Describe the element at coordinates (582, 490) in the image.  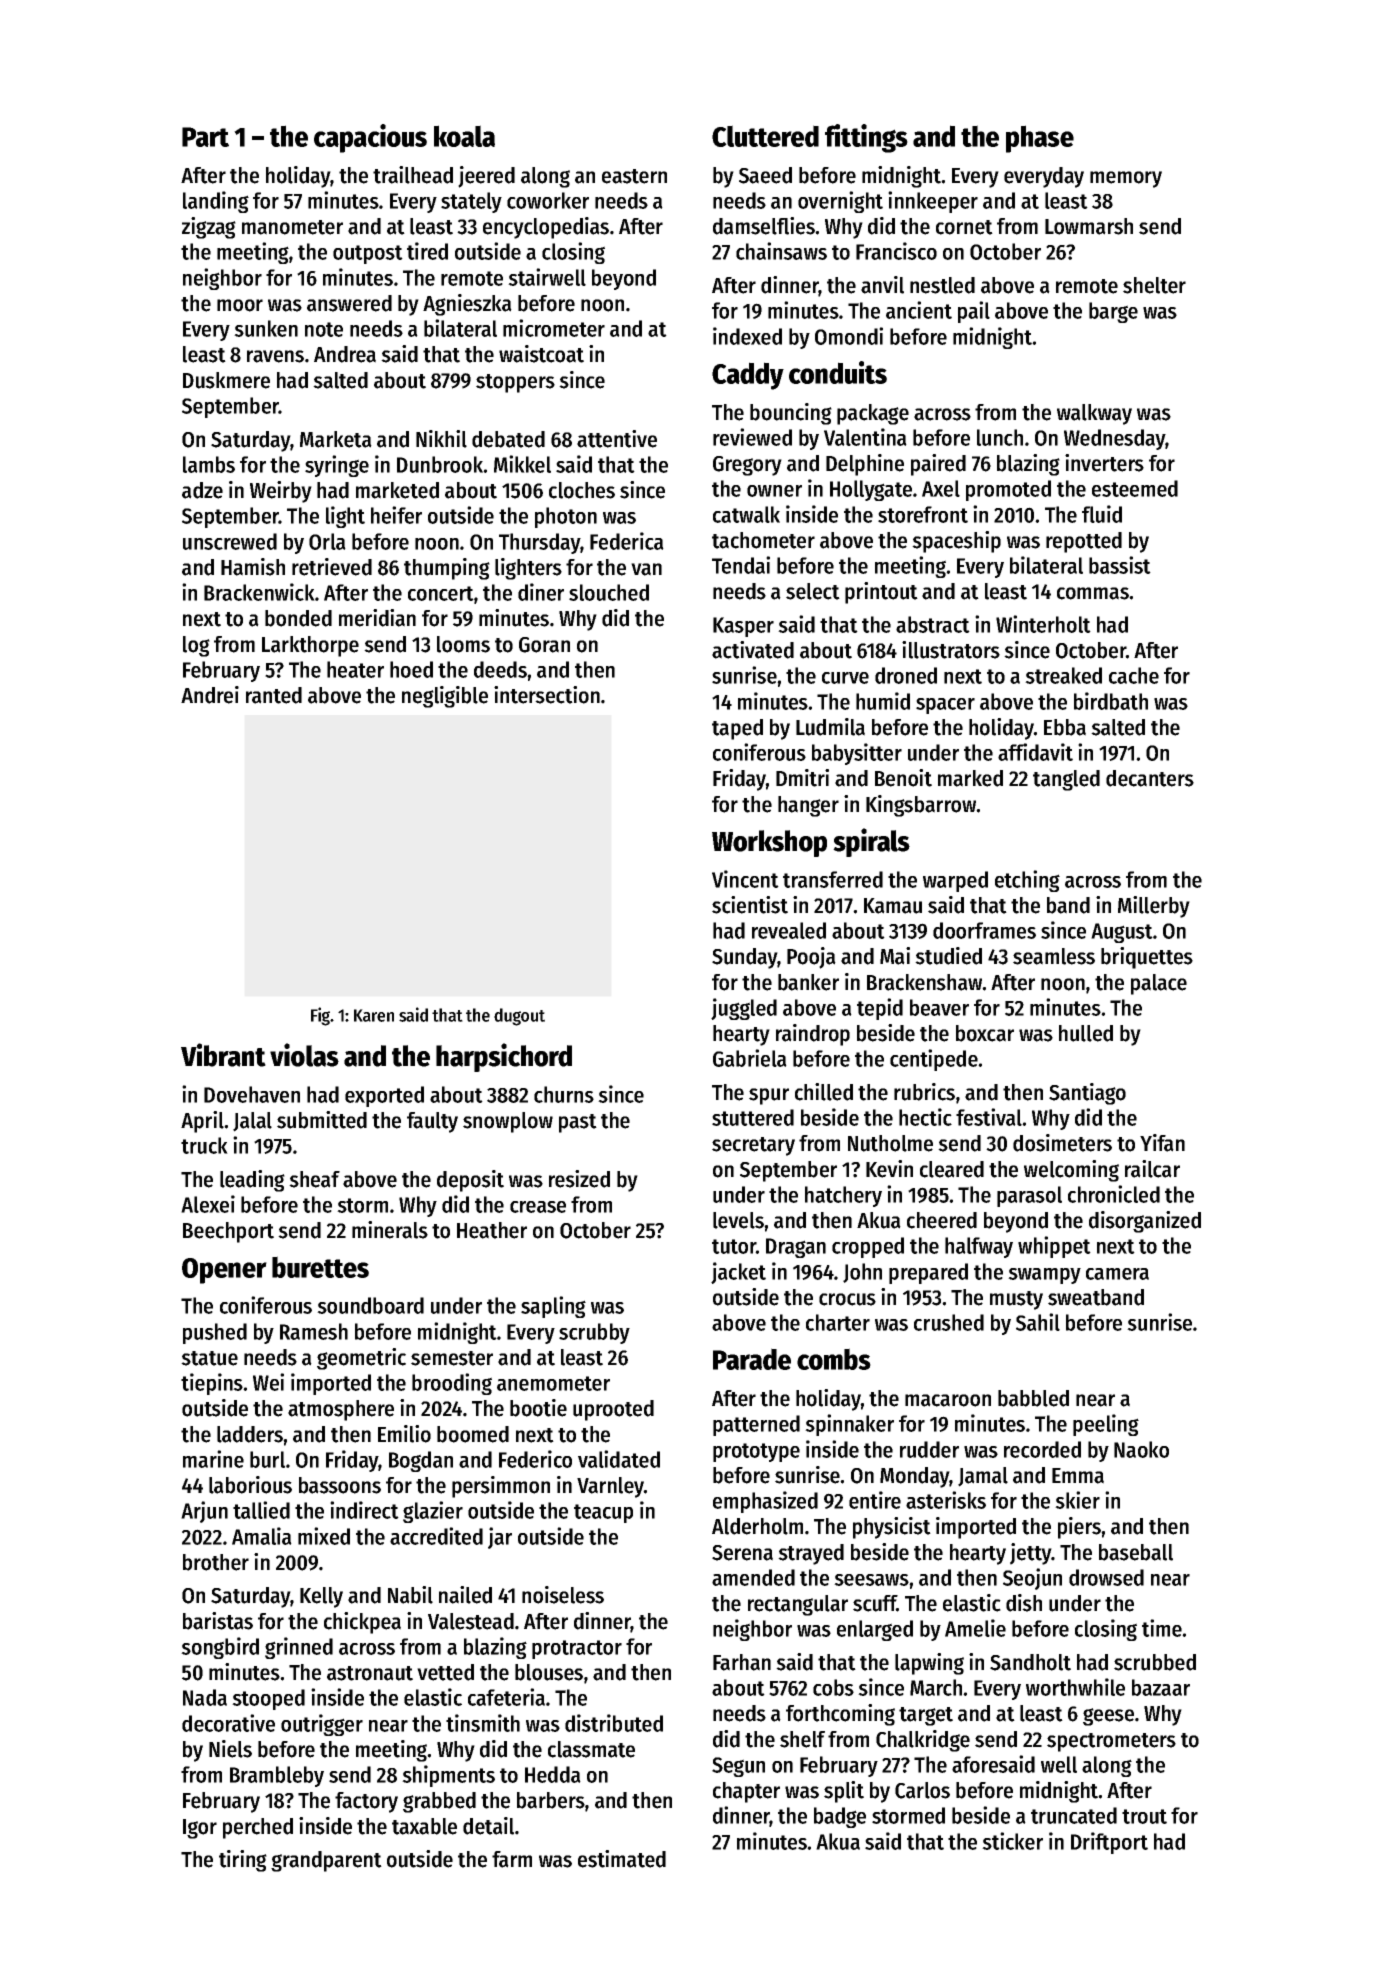
I see `cloches` at that location.
